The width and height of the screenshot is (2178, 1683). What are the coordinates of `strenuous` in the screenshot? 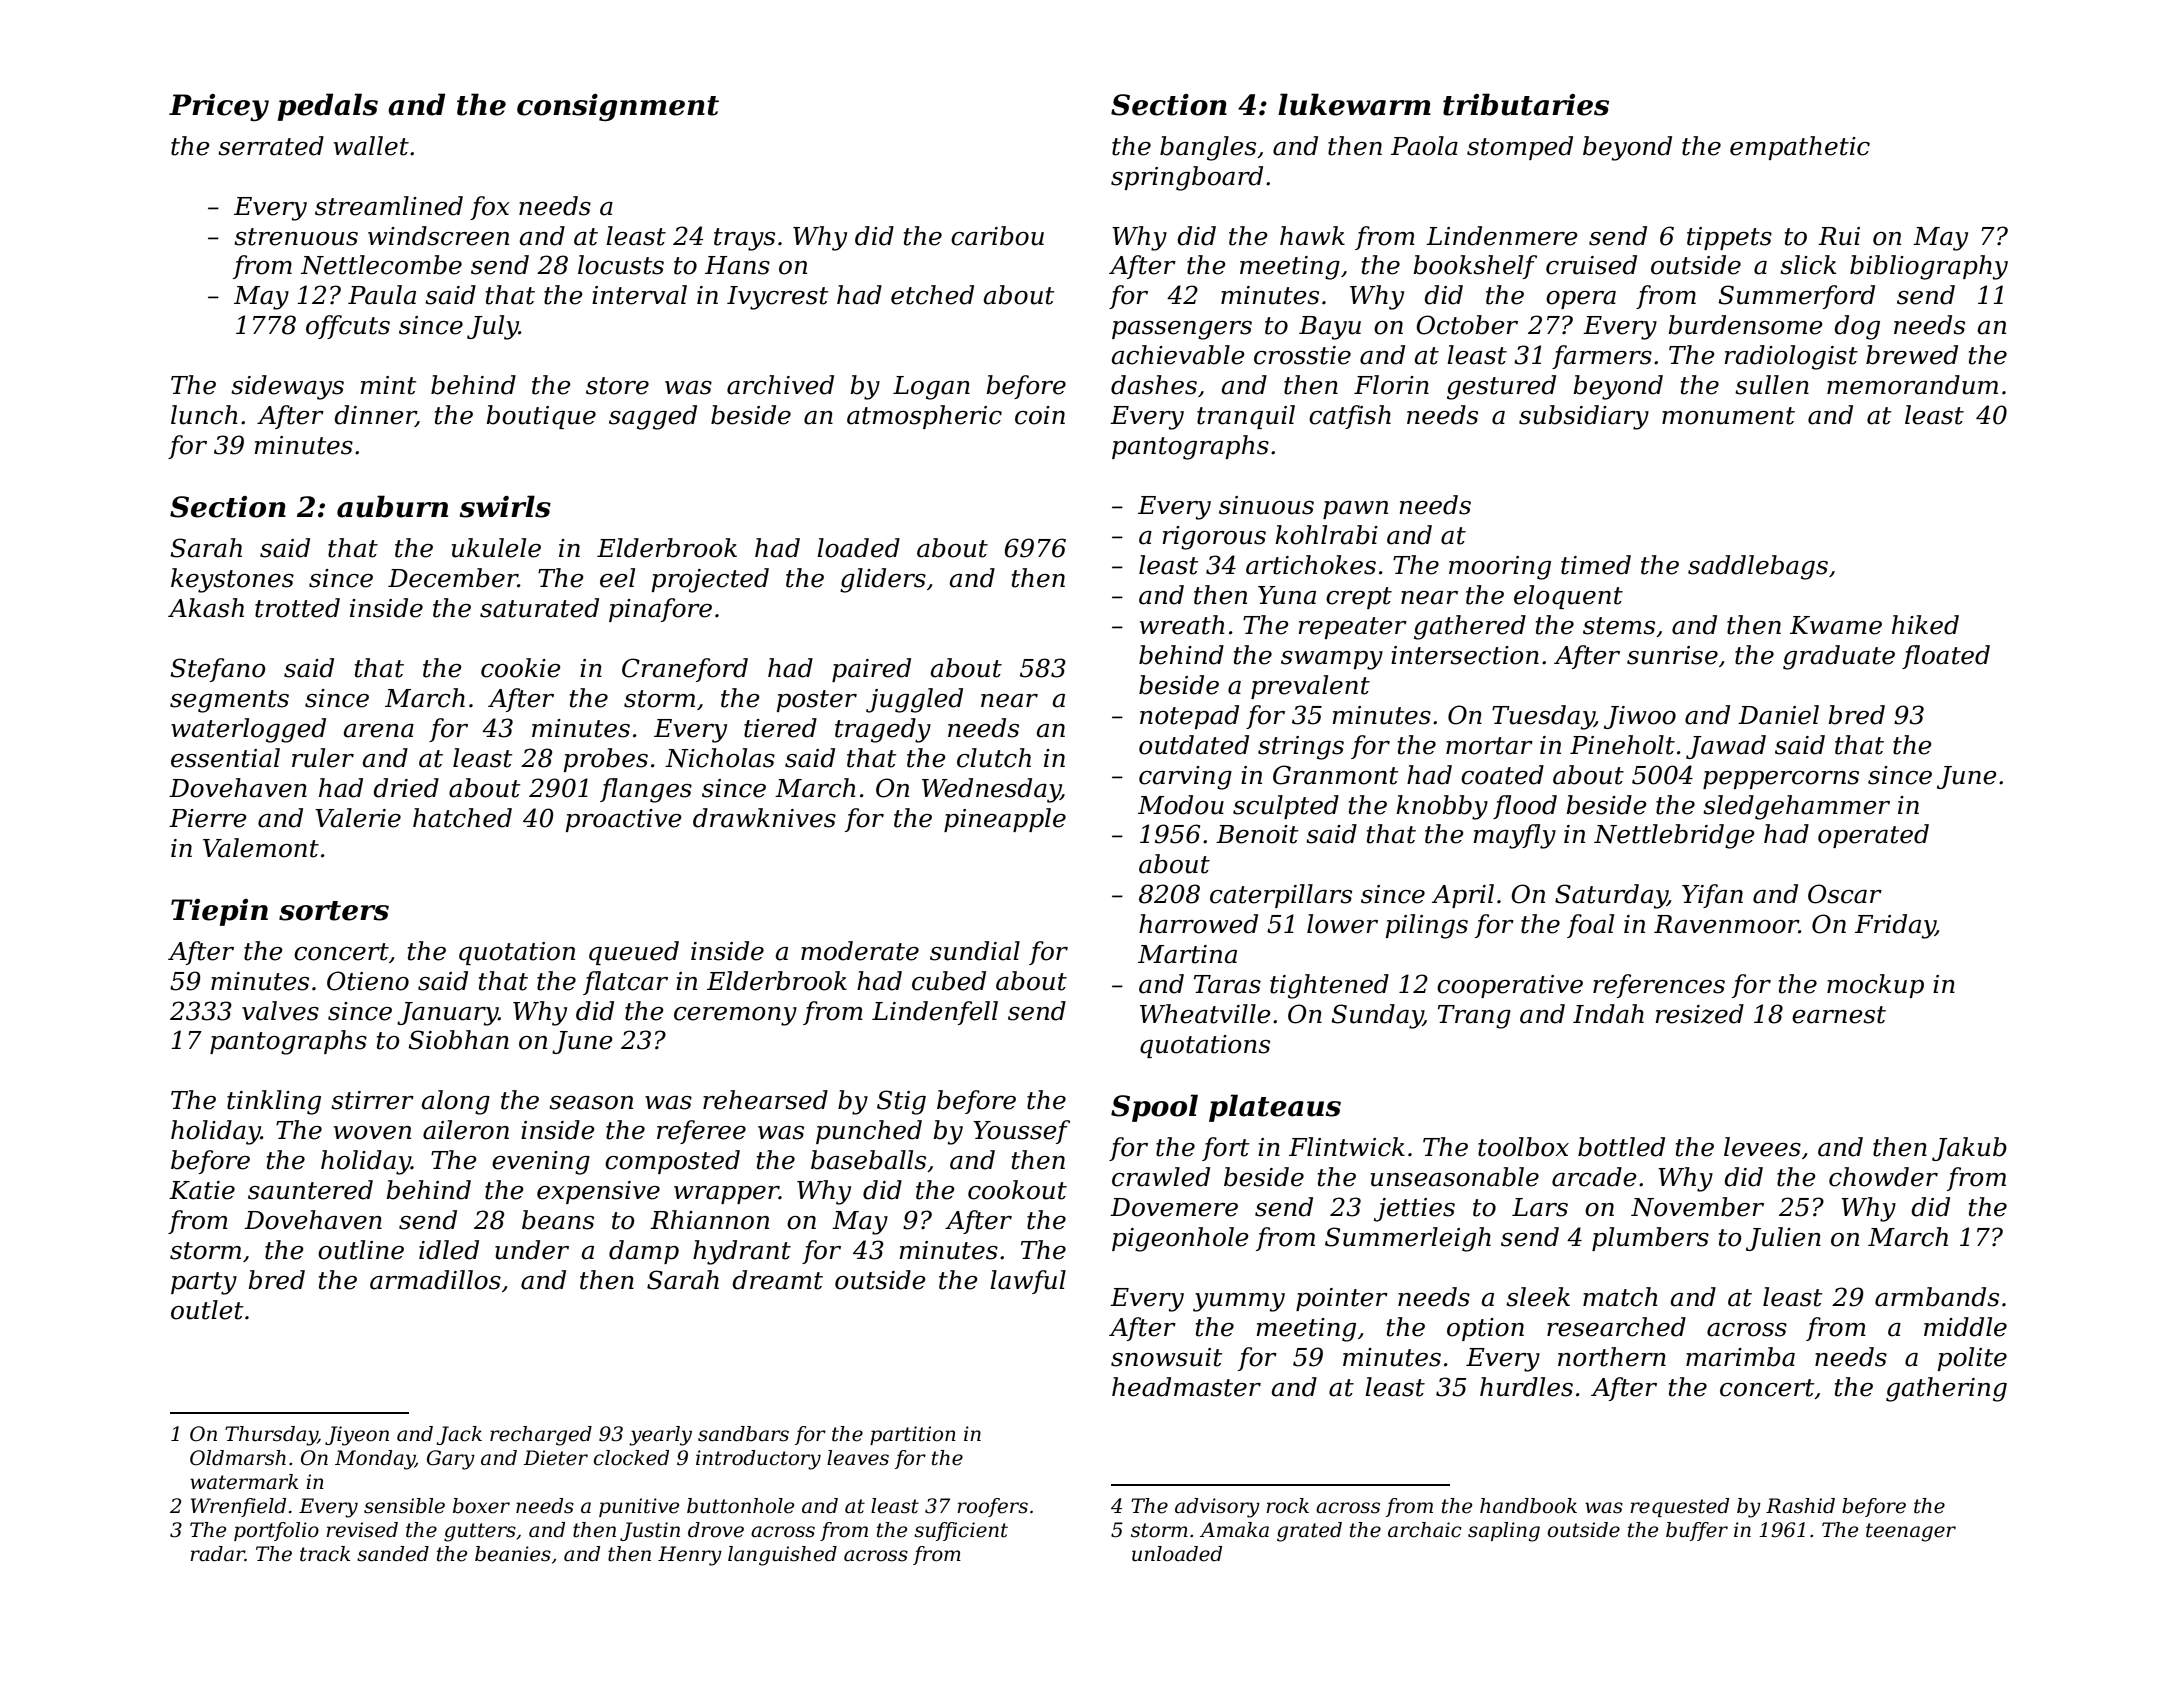 It's located at (296, 237).
